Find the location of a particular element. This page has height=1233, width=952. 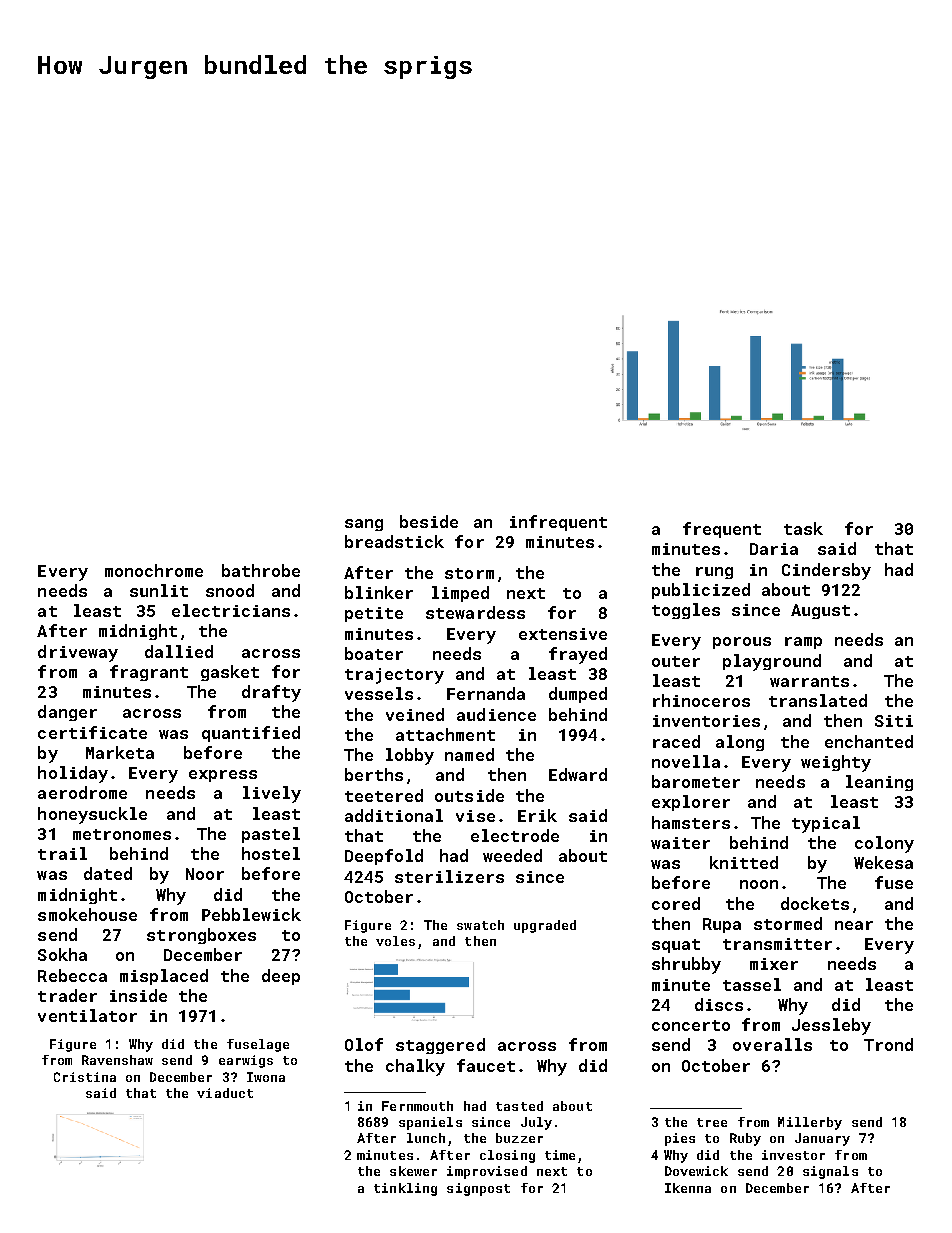

Pebblewick is located at coordinates (251, 914).
